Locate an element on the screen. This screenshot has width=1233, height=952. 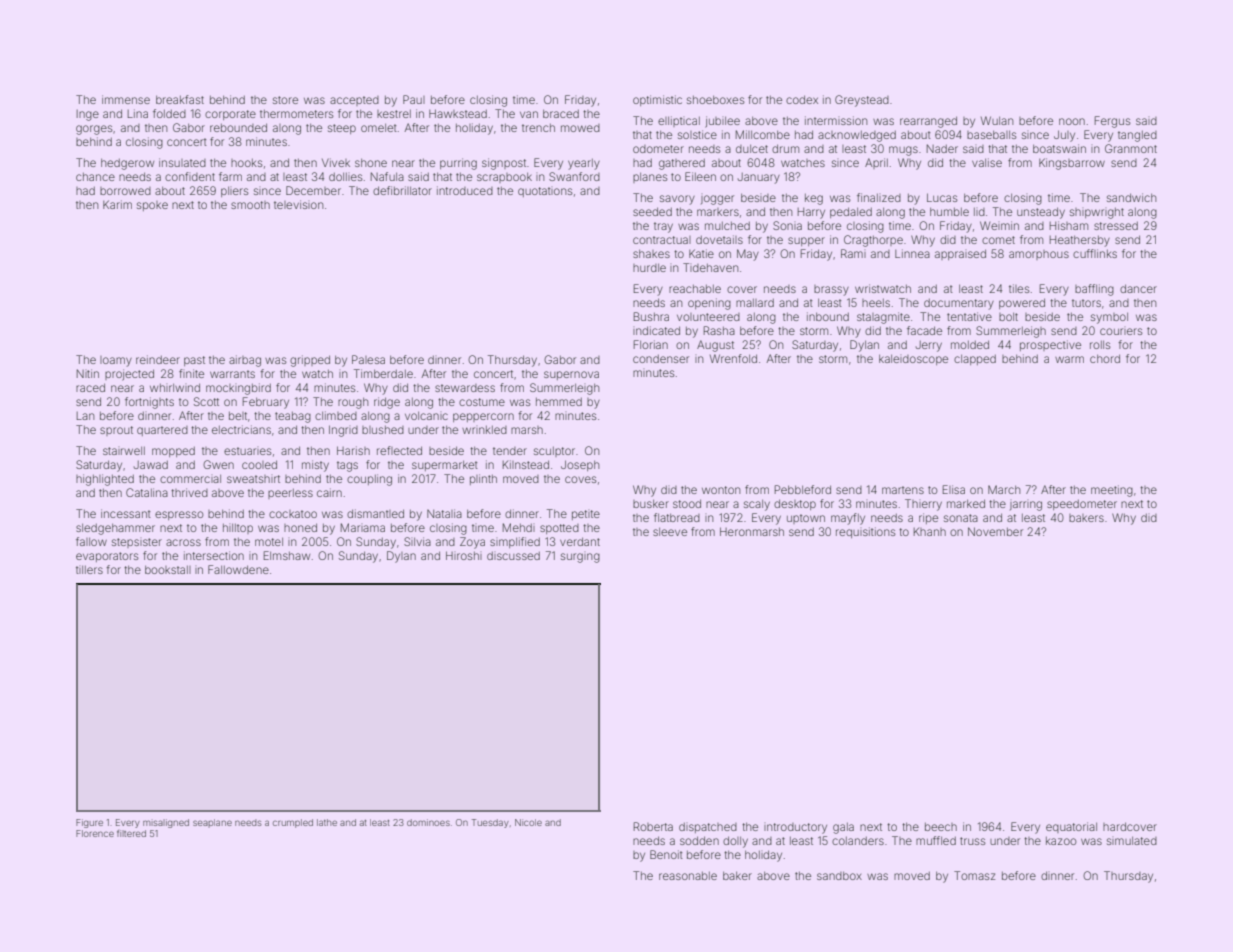
equatorial is located at coordinates (1071, 827).
